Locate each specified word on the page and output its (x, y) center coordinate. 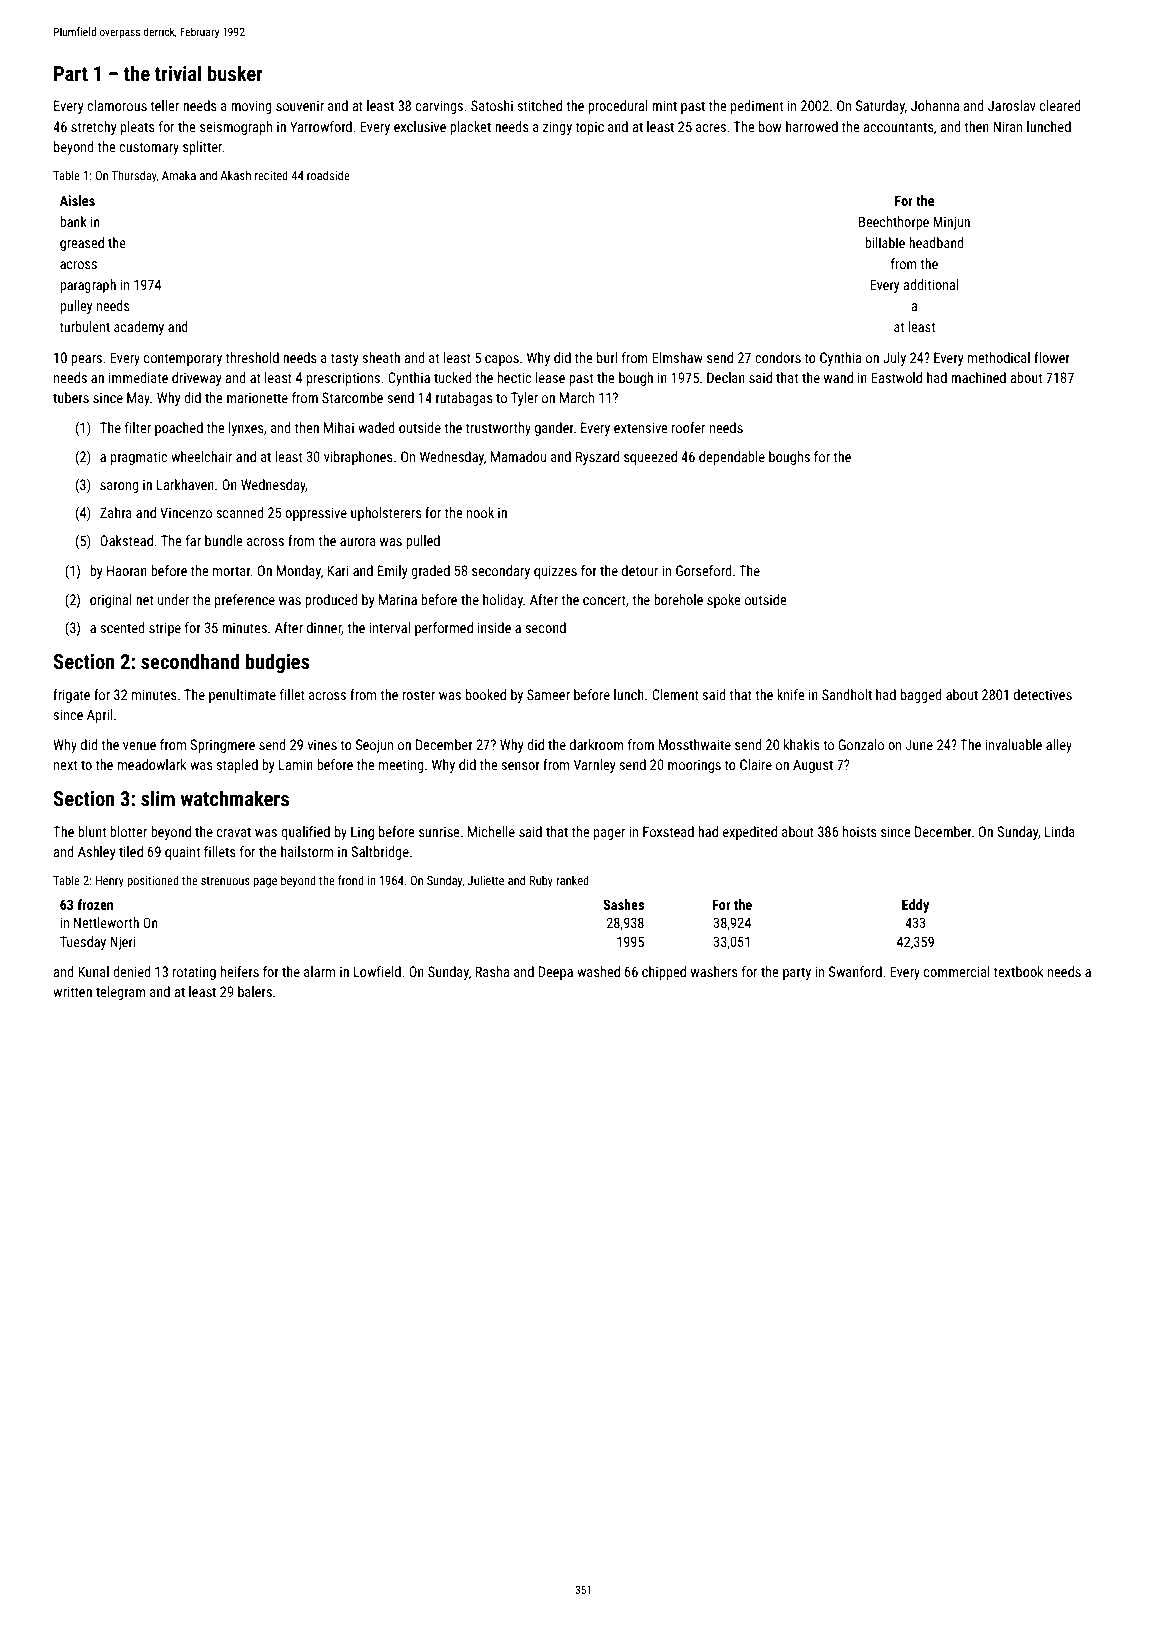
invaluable (1013, 744)
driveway (197, 379)
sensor (521, 766)
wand (838, 377)
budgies (277, 663)
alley (1059, 746)
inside (494, 627)
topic (590, 128)
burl (607, 357)
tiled (131, 851)
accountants (899, 127)
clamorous (117, 105)
